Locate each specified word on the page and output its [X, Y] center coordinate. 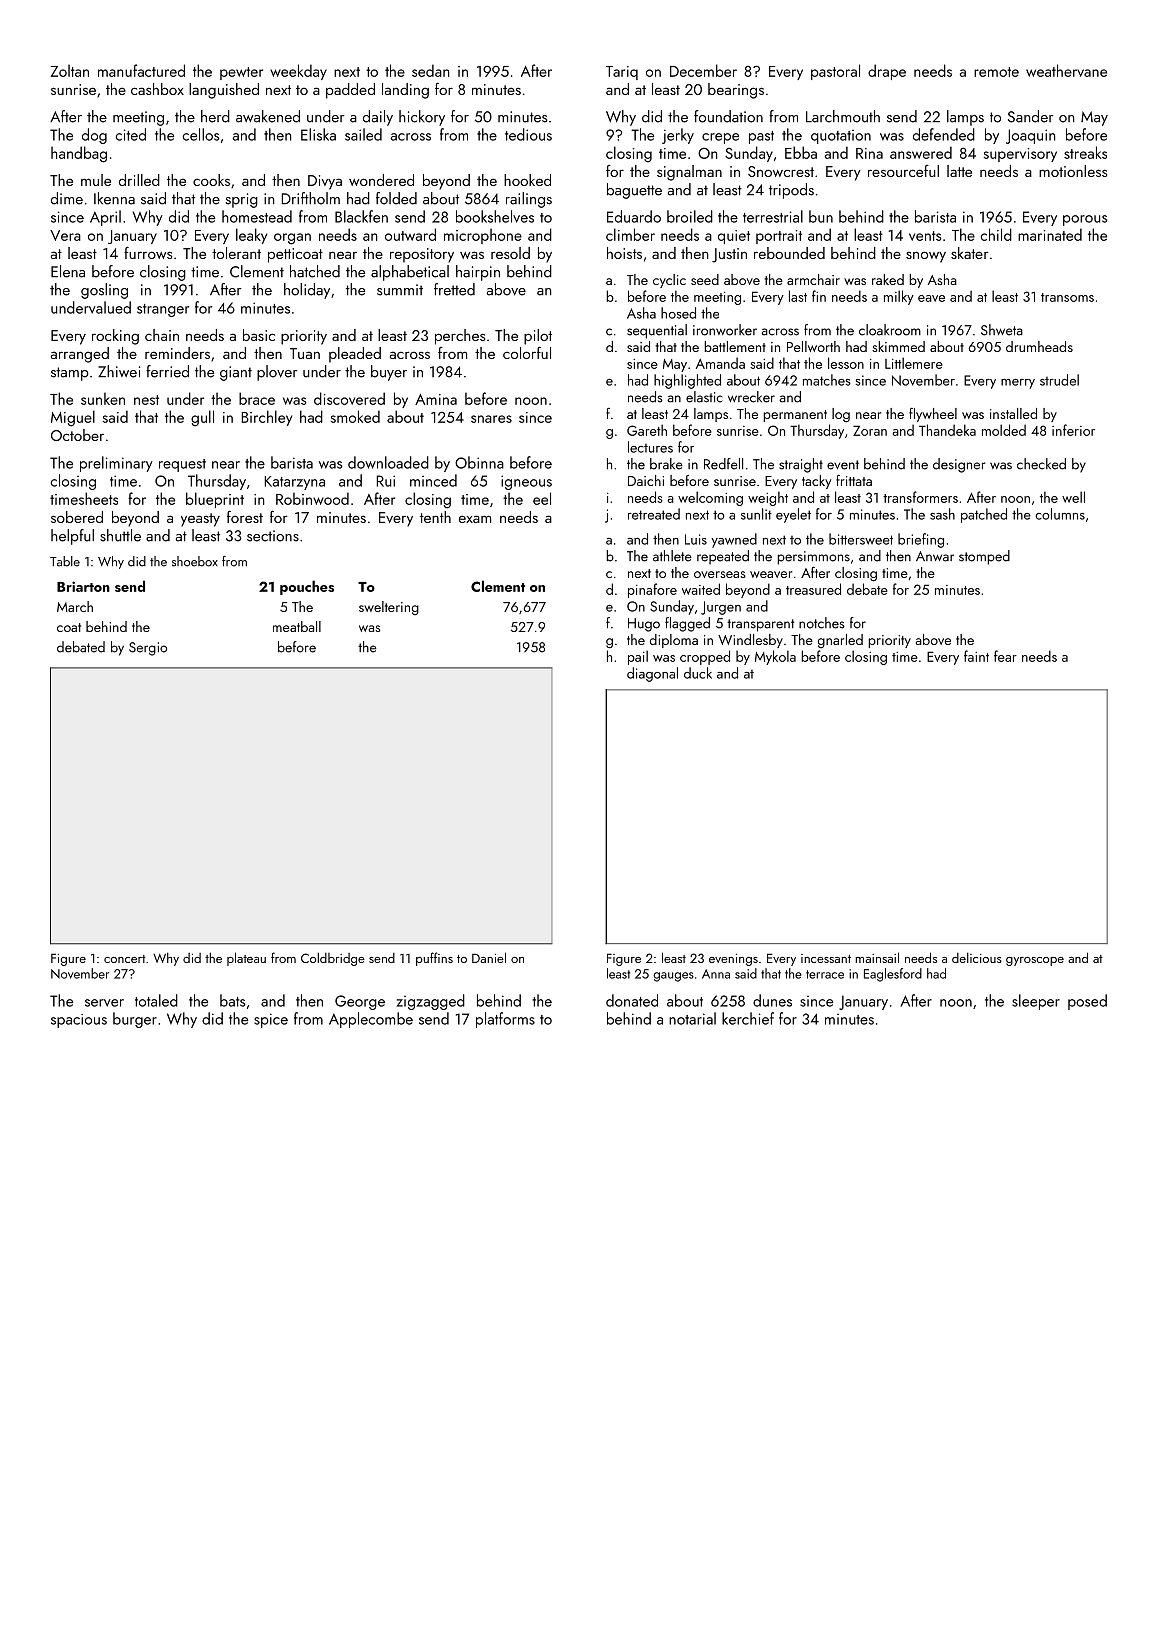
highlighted [687, 381]
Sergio [148, 649]
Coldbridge [333, 959]
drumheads [1039, 346]
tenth [435, 517]
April [105, 218]
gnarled [840, 641]
